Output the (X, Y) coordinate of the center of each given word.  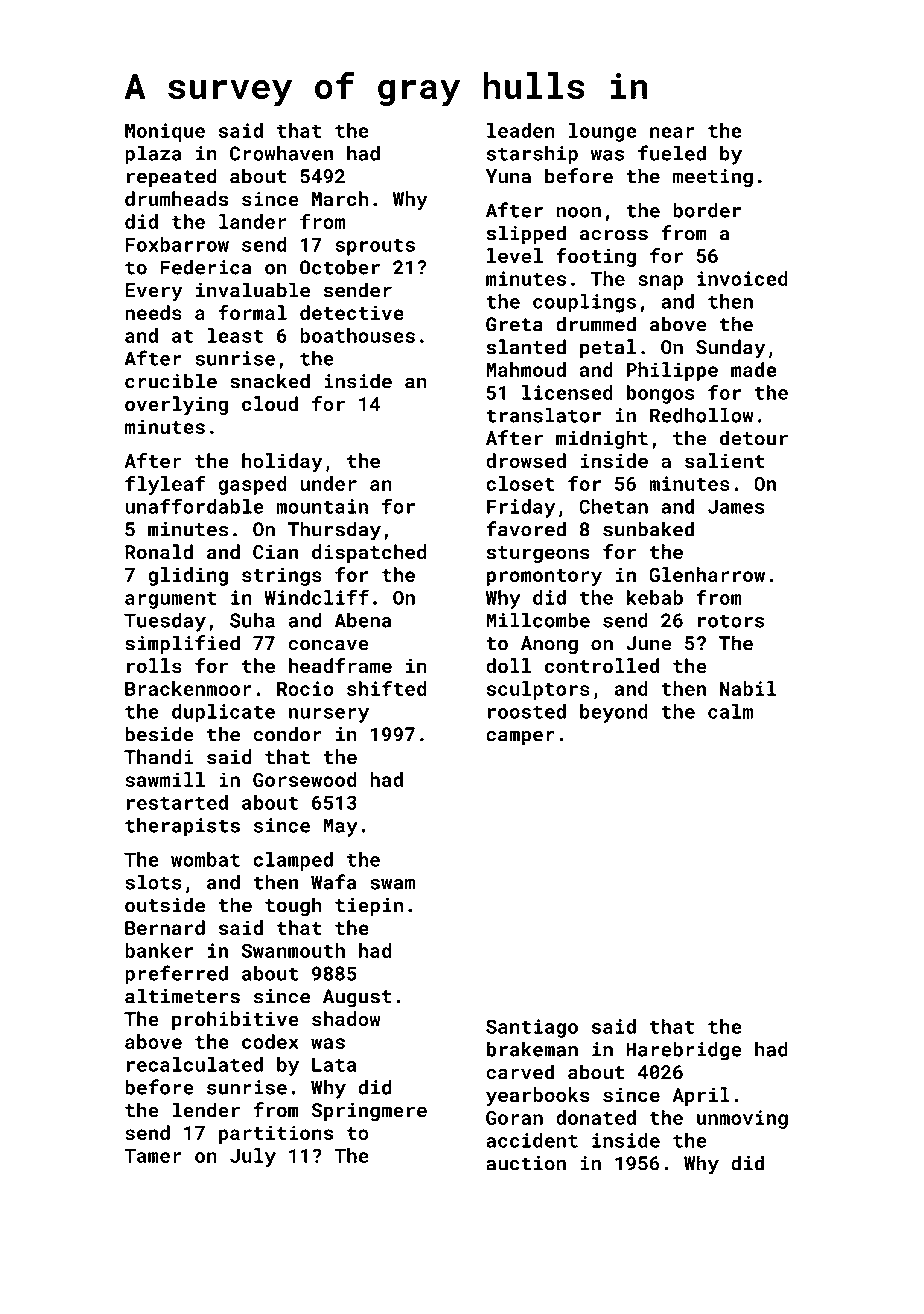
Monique (165, 132)
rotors (731, 621)
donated (596, 1117)
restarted (177, 802)
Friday (521, 508)
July (253, 1157)
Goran (514, 1117)
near (672, 132)
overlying (176, 405)
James (736, 506)
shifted (386, 688)
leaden (521, 130)
